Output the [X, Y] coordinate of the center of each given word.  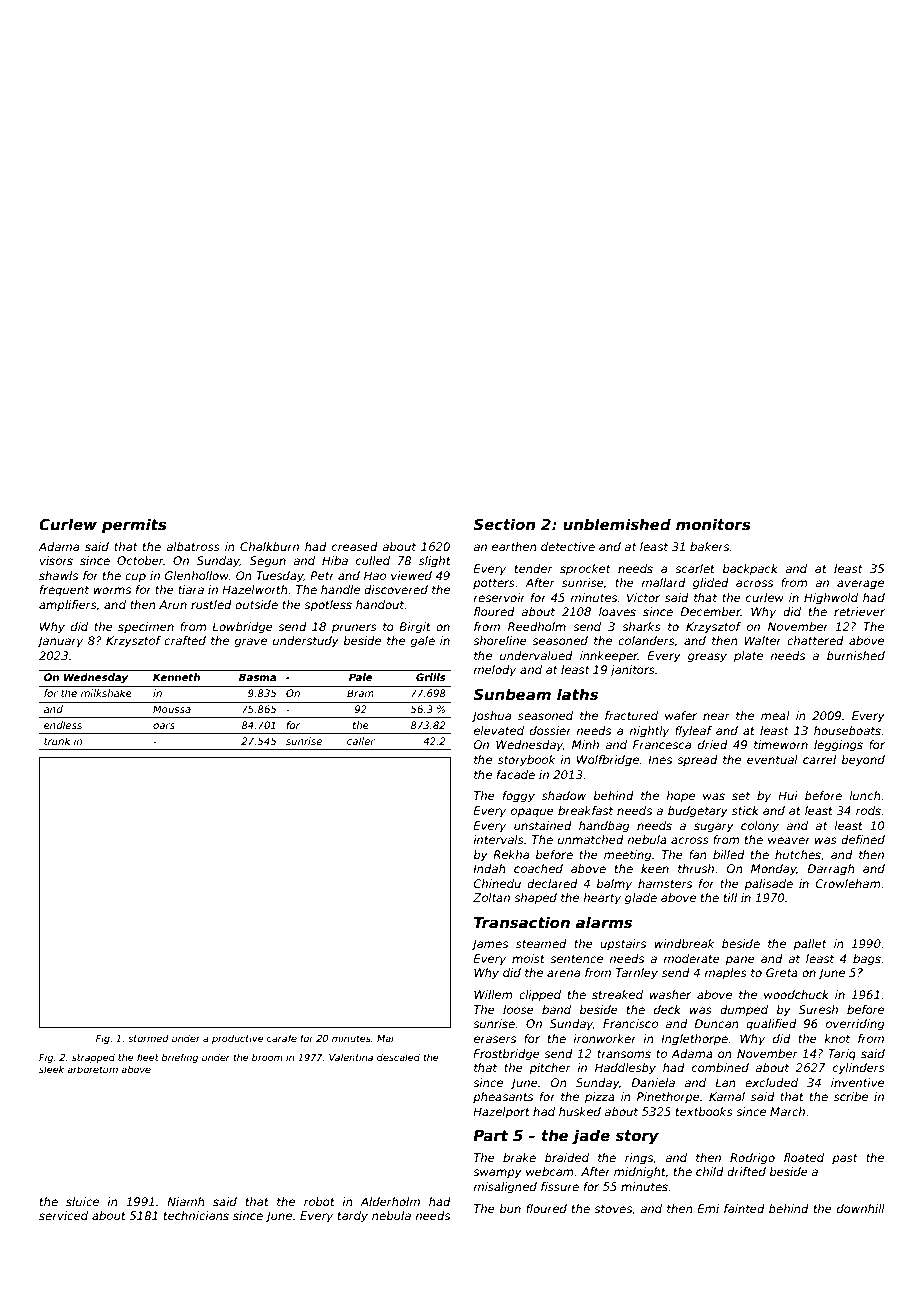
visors [56, 560]
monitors [713, 524]
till [730, 897]
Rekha [511, 854]
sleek [51, 1069]
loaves [617, 611]
